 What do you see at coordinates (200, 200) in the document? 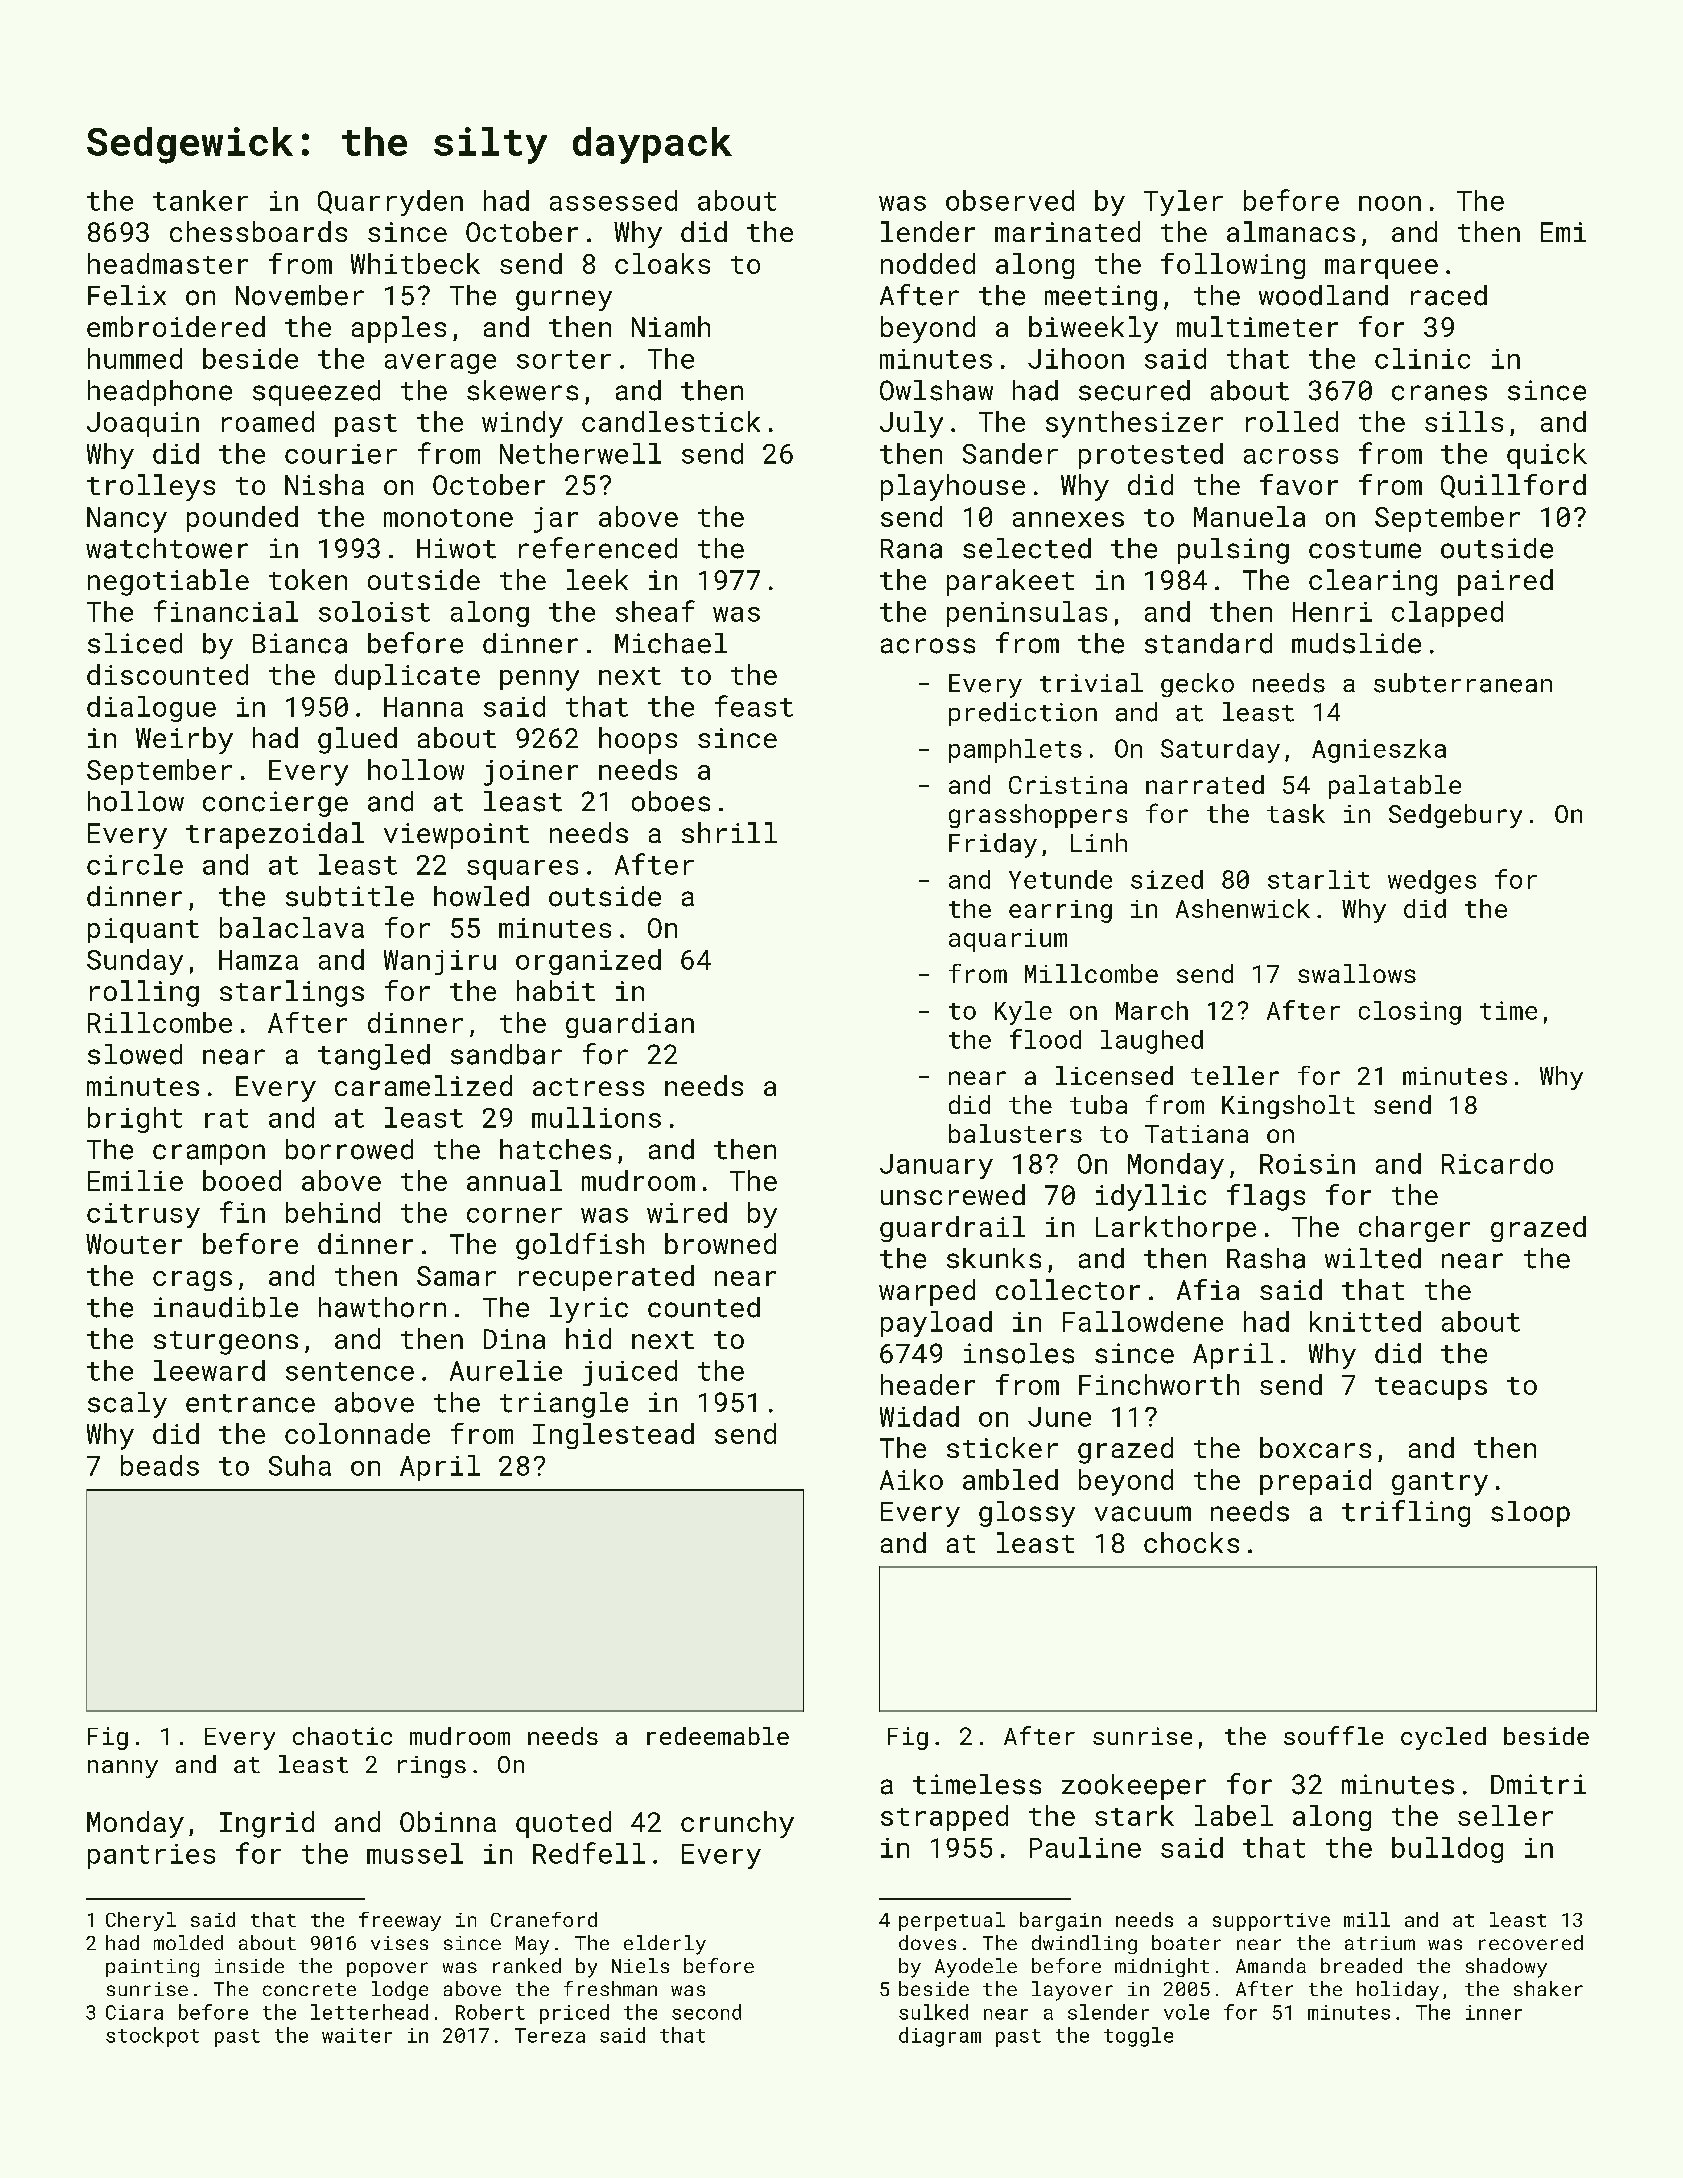
I see `tanker` at bounding box center [200, 200].
